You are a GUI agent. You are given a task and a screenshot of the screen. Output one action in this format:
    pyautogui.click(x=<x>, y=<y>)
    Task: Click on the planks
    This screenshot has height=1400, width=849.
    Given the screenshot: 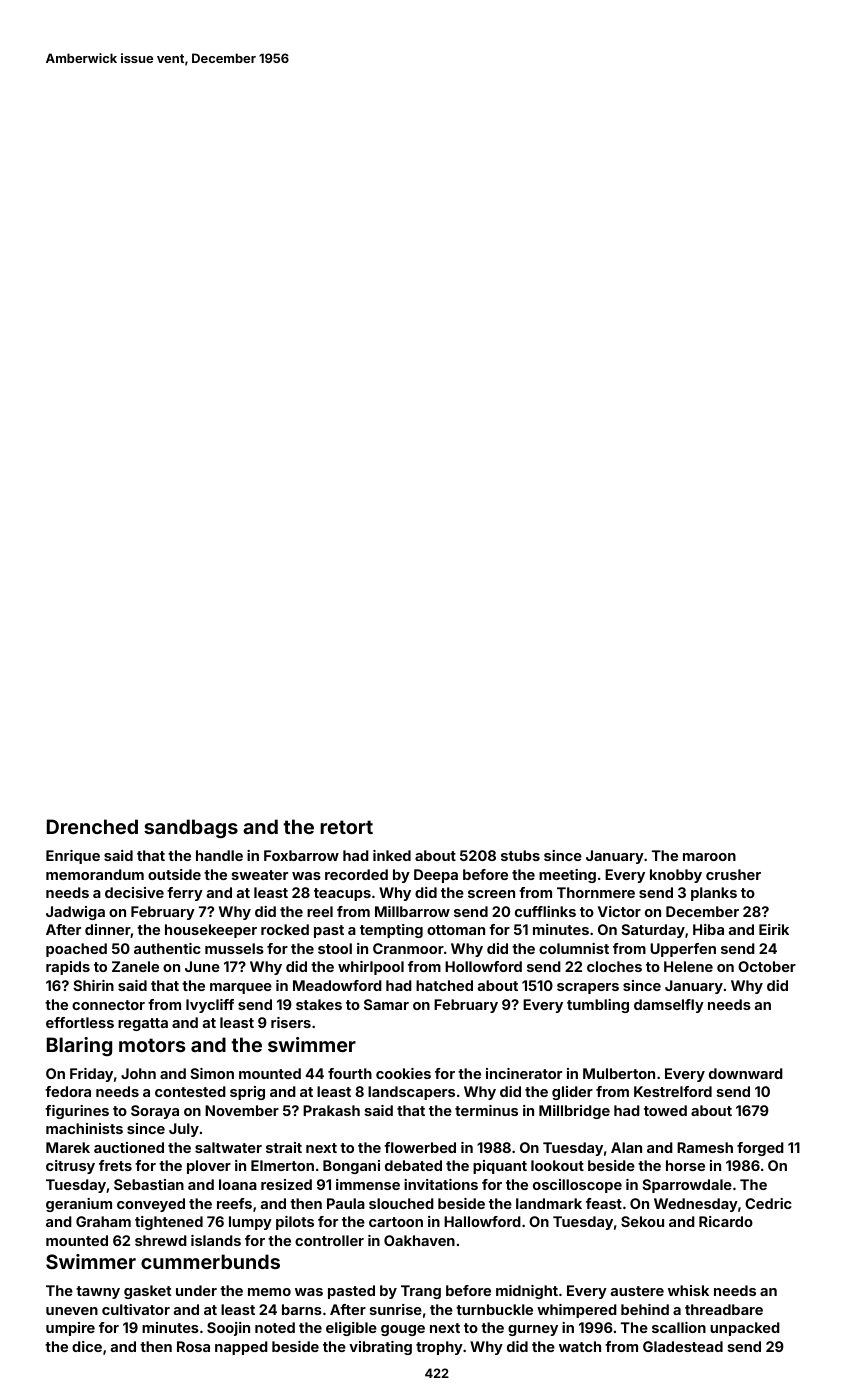 What is the action you would take?
    pyautogui.click(x=714, y=894)
